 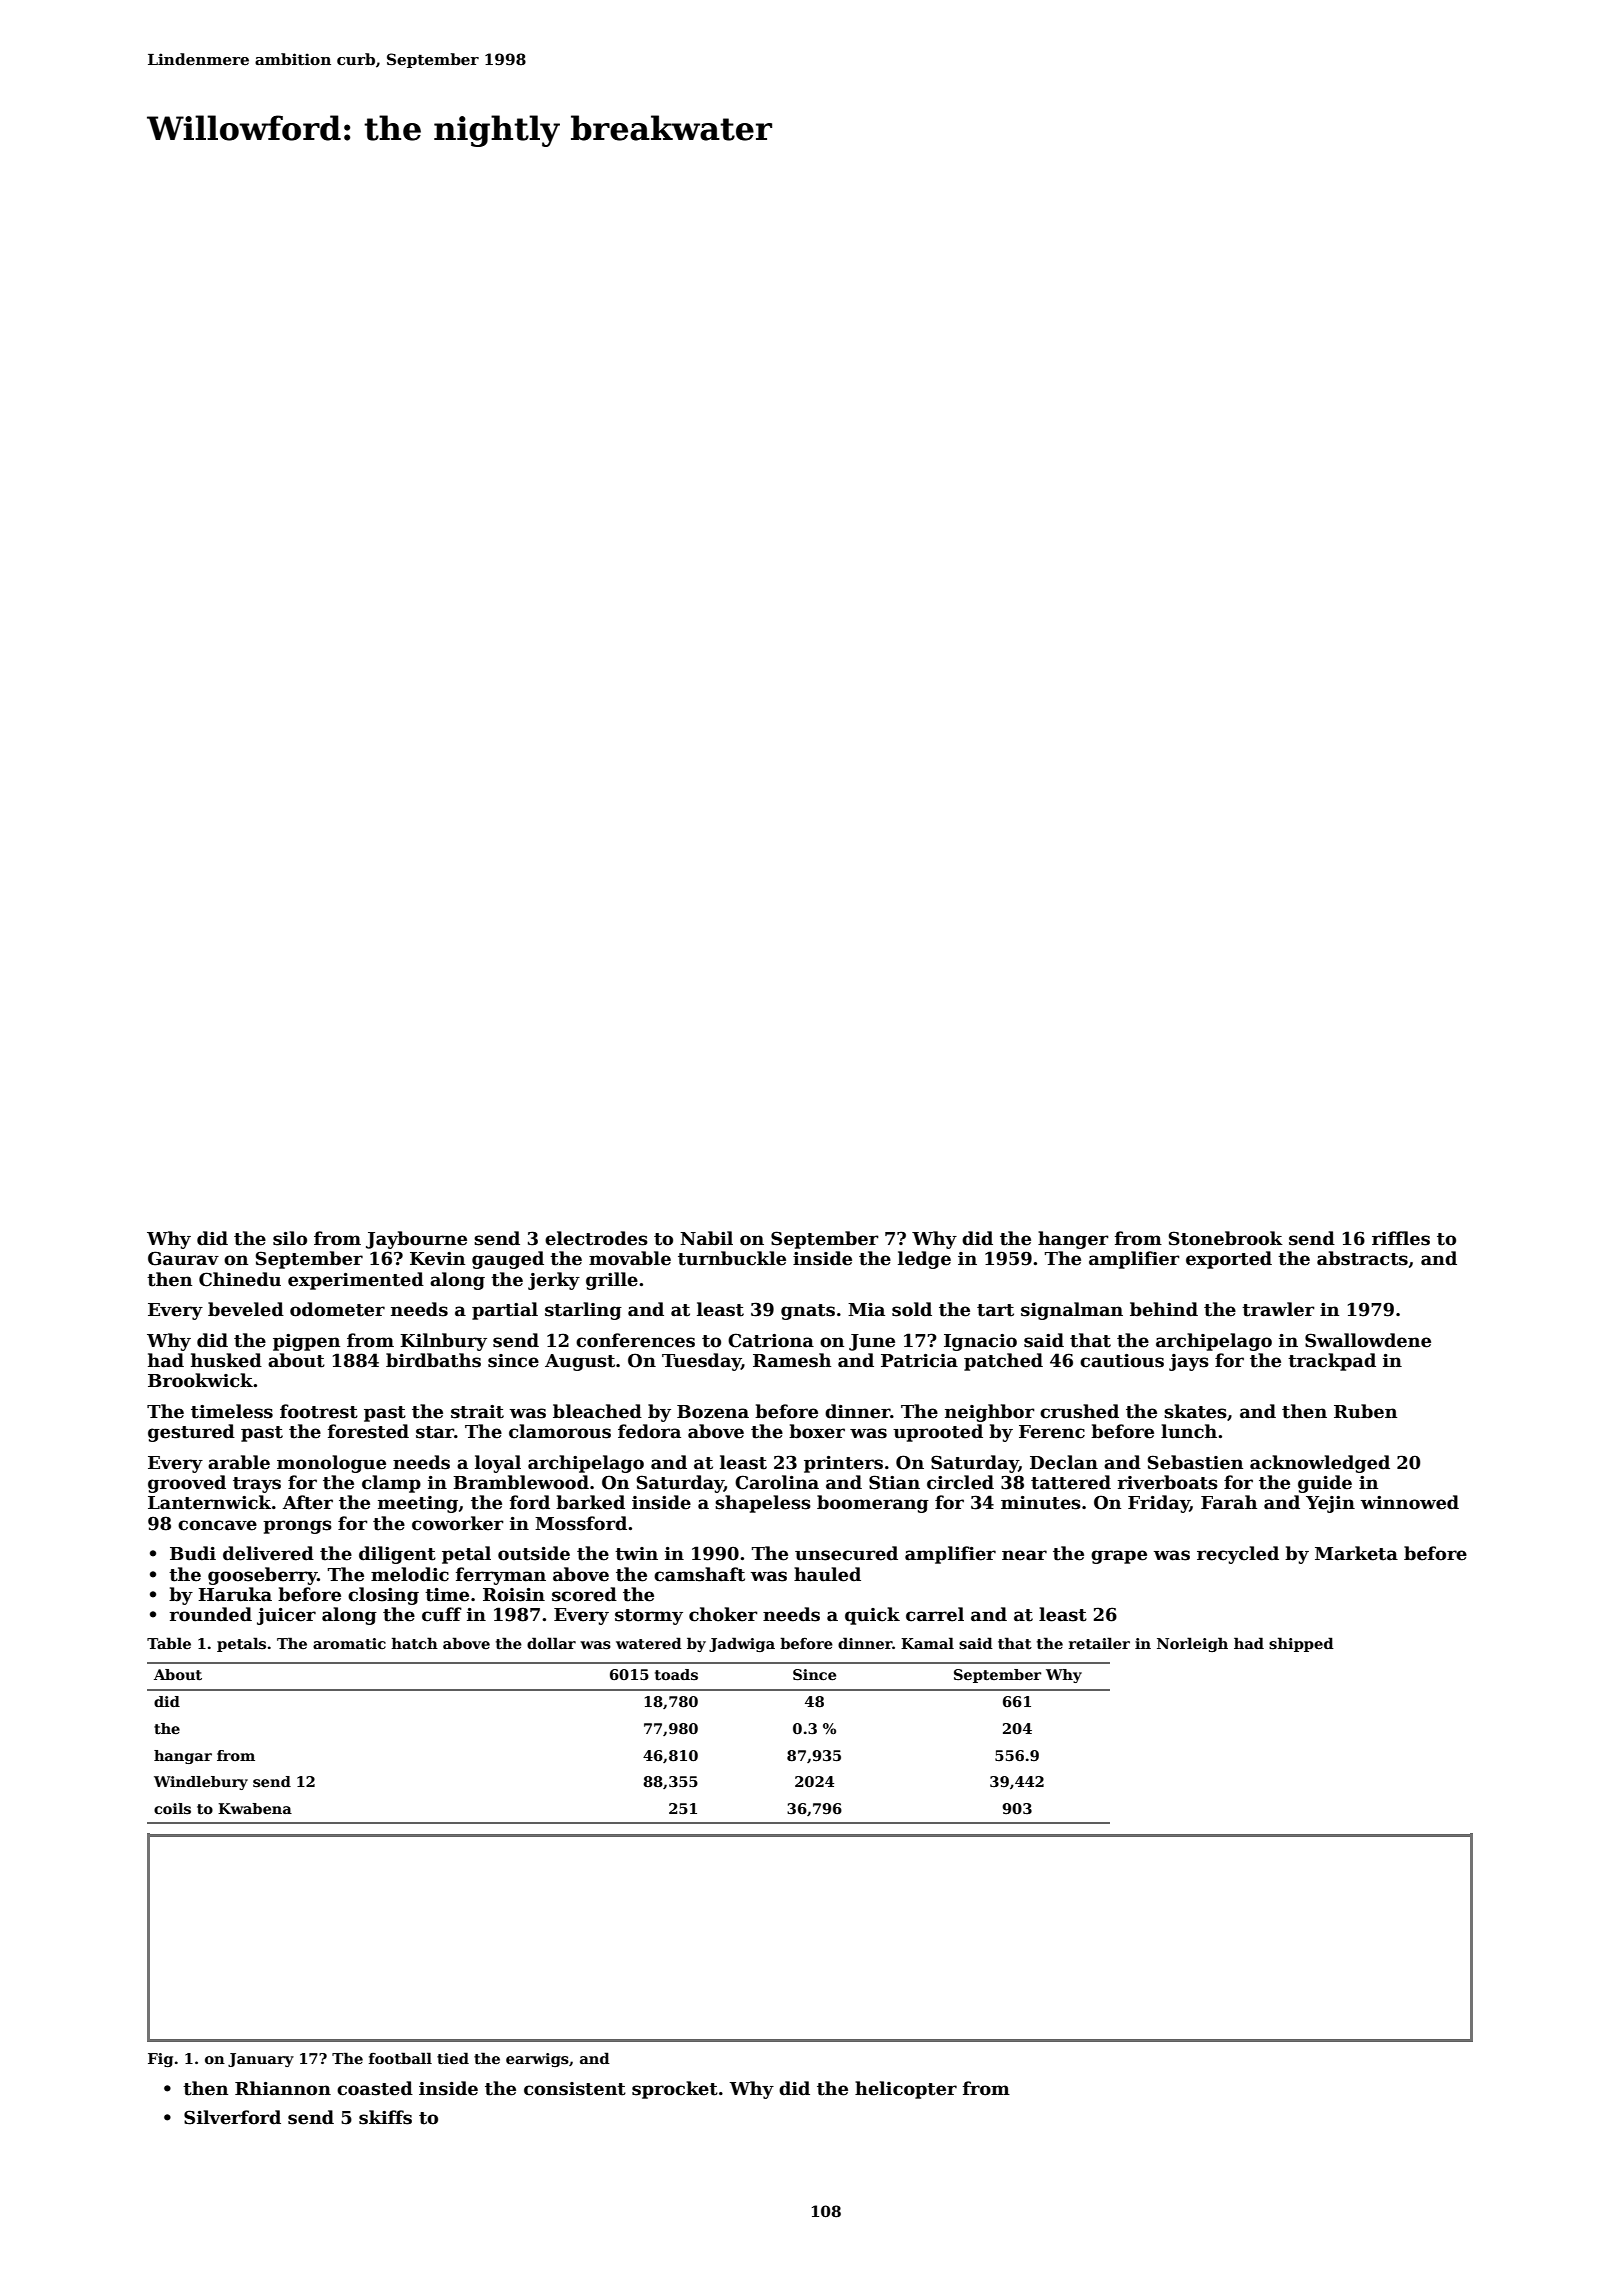 I want to click on helicopter, so click(x=906, y=2090).
